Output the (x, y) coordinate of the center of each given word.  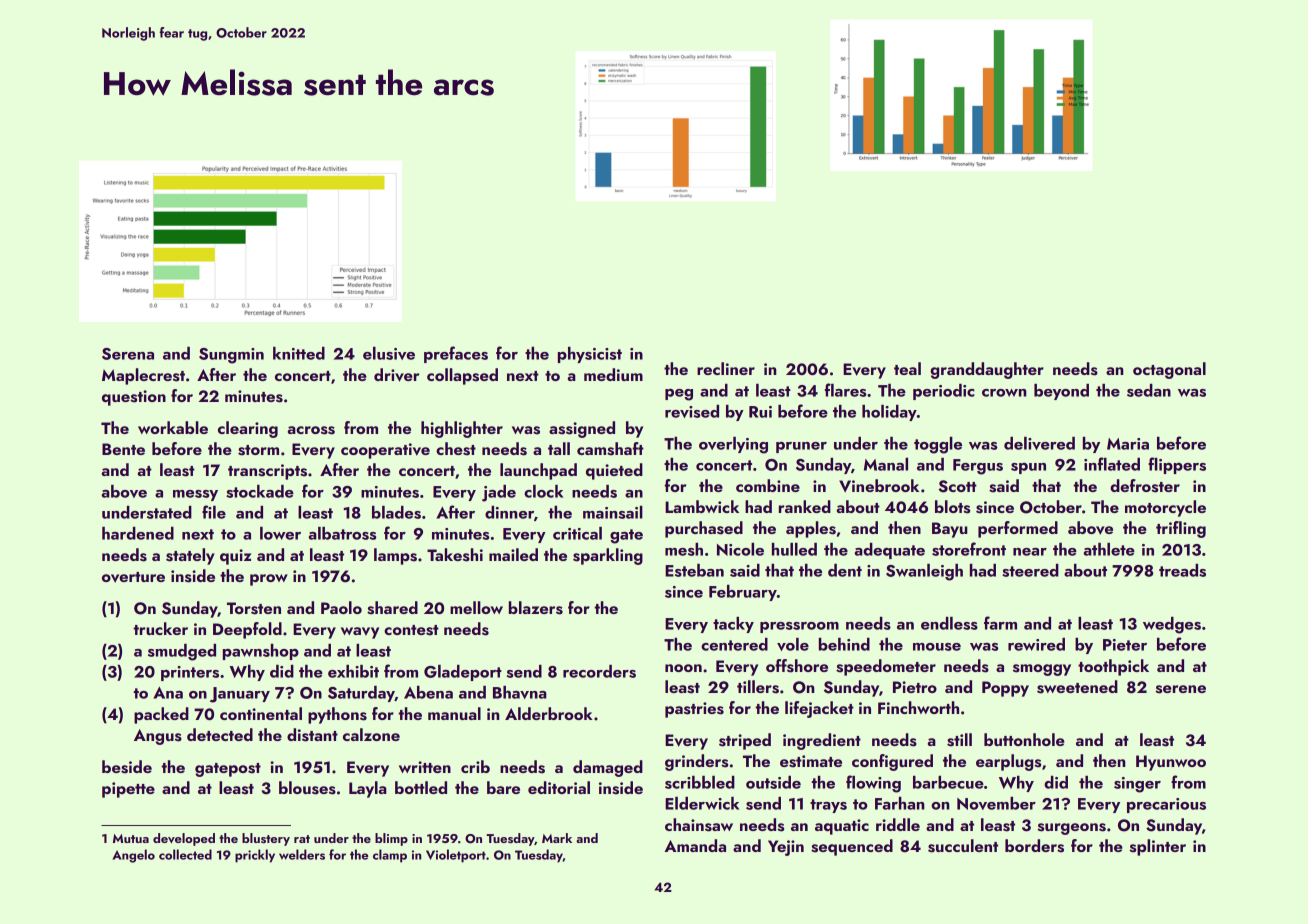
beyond (1061, 392)
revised (692, 411)
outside (773, 782)
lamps (395, 556)
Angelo (133, 856)
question (134, 398)
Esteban (694, 570)
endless (949, 623)
